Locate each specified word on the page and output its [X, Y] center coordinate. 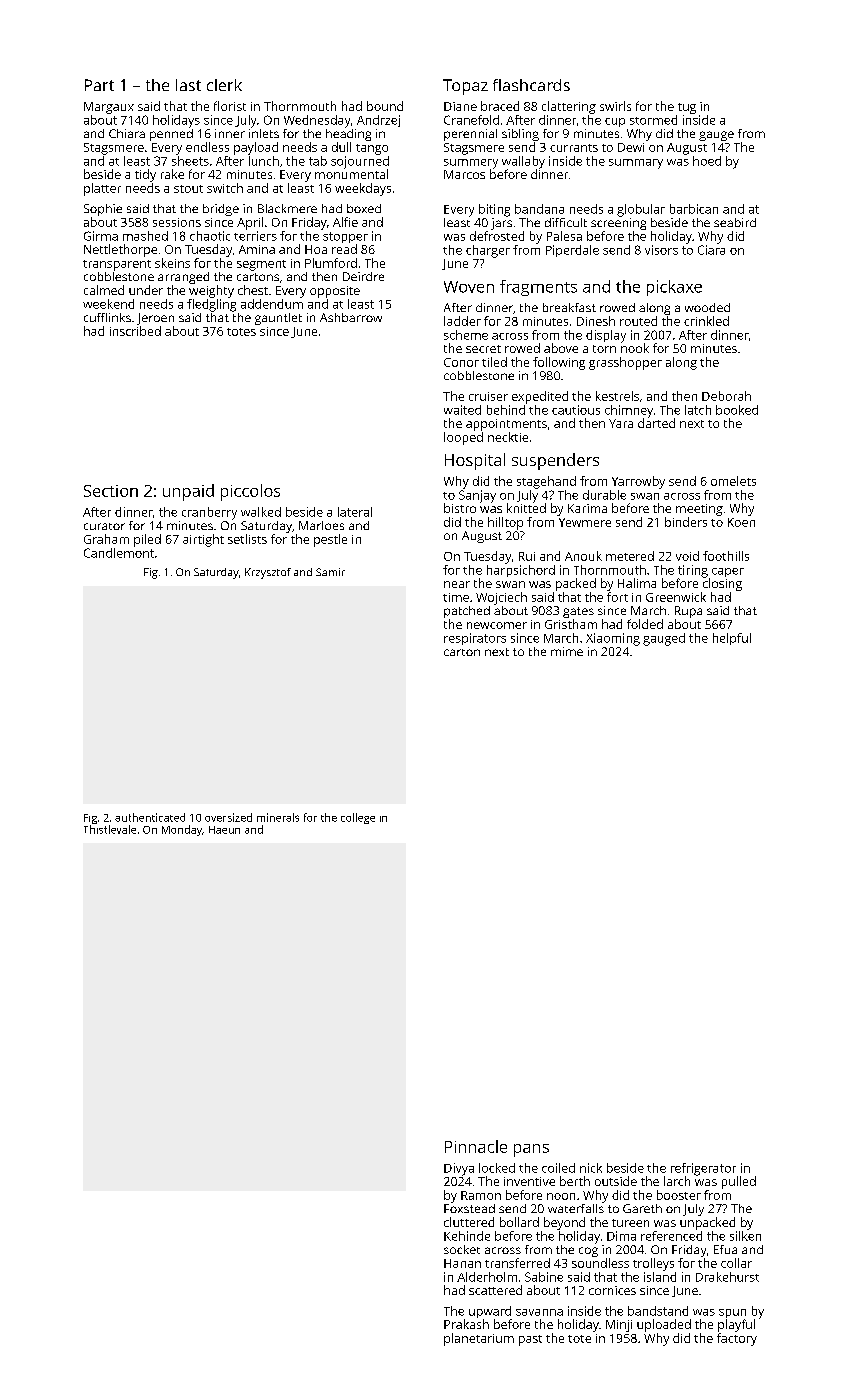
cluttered [469, 1222]
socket [462, 1249]
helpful [732, 639]
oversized [228, 817]
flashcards [531, 85]
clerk [224, 85]
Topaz [465, 87]
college [358, 818]
